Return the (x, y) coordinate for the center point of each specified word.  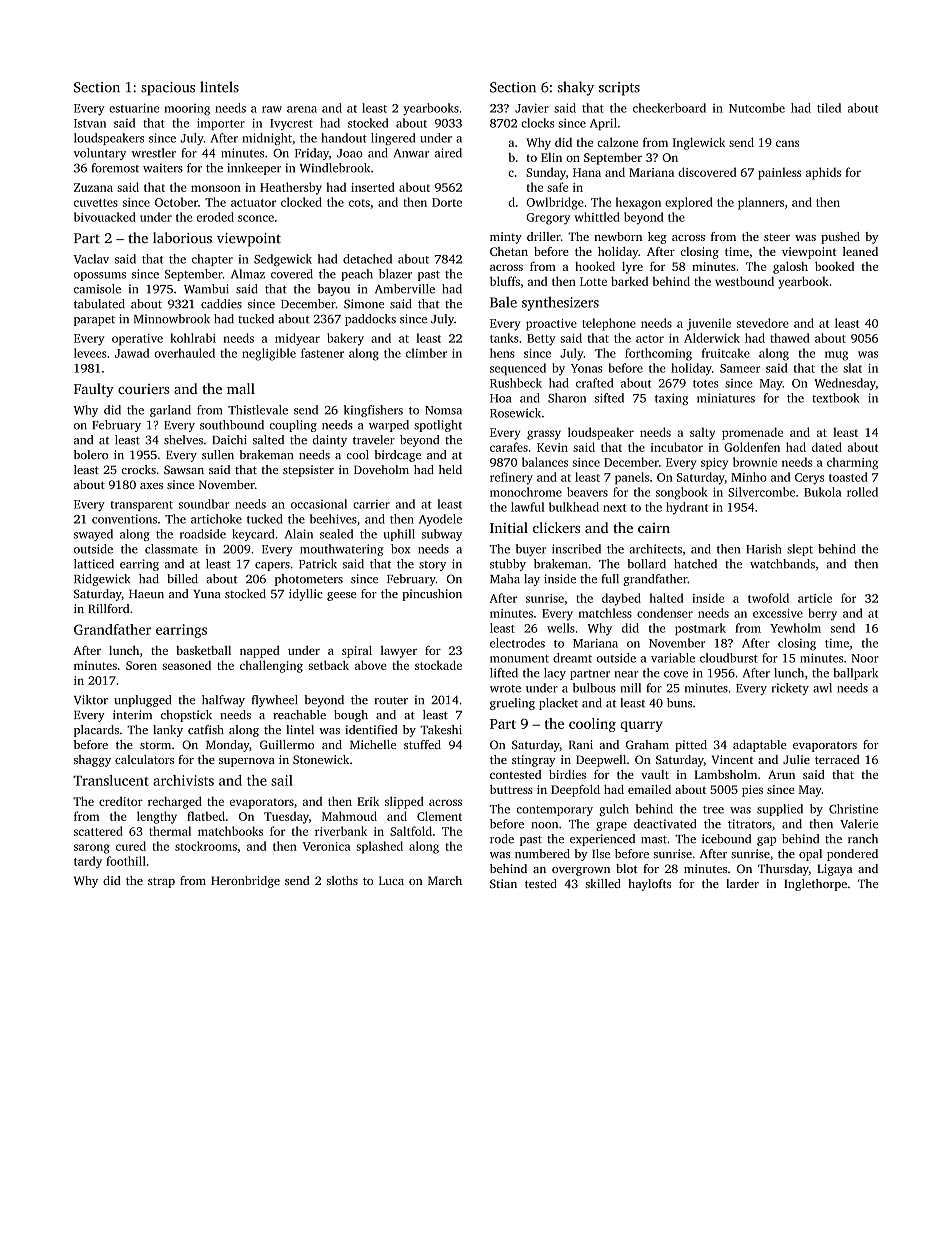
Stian (503, 883)
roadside (203, 534)
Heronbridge (245, 882)
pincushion (432, 595)
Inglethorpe (815, 885)
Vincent (732, 759)
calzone (617, 142)
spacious (168, 89)
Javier (532, 108)
